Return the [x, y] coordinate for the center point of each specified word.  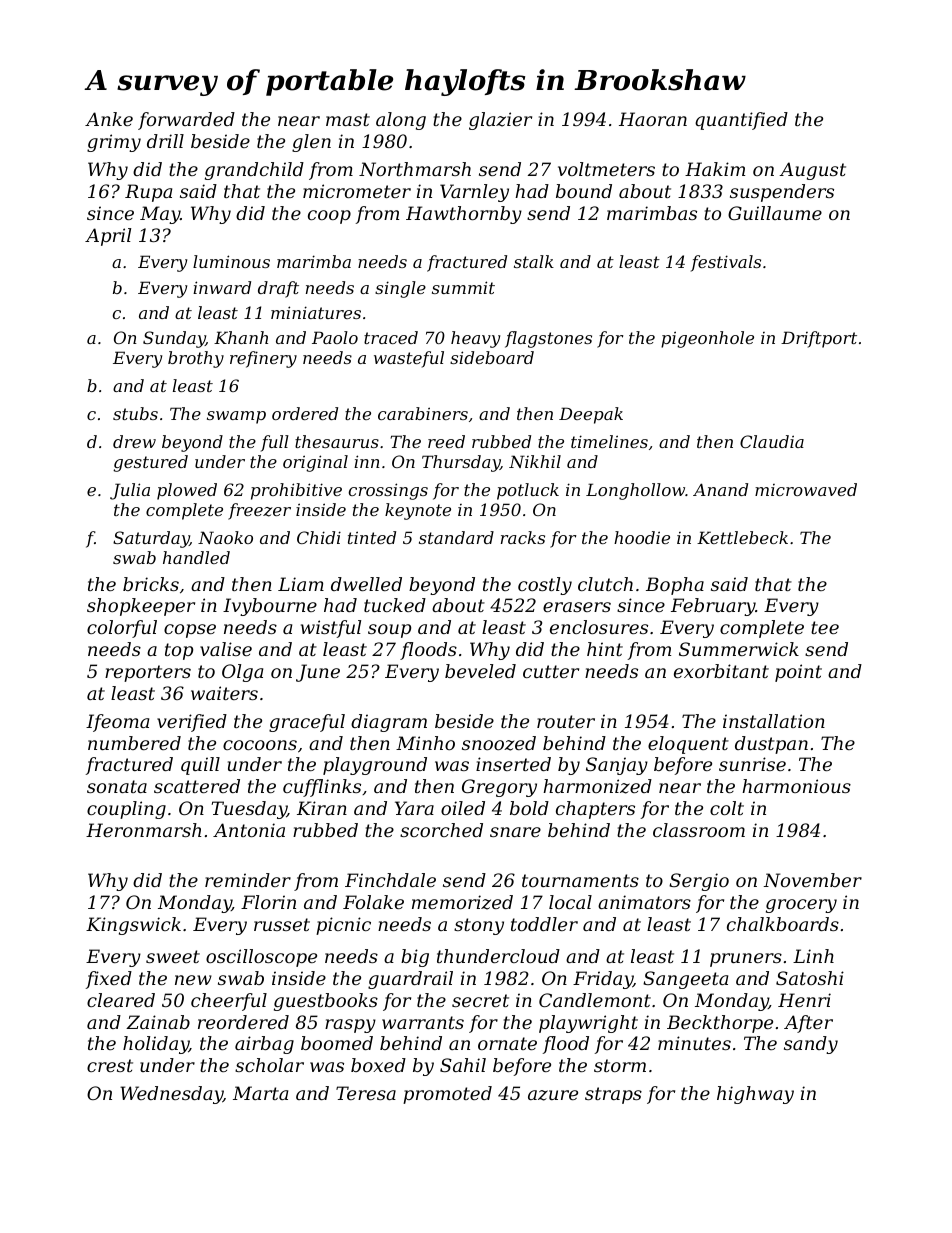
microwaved [806, 489]
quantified [741, 121]
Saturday [151, 539]
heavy [475, 339]
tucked [395, 605]
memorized [462, 902]
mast [348, 119]
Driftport [819, 339]
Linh [813, 956]
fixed [109, 980]
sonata [117, 786]
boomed [337, 1043]
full [275, 443]
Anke [109, 119]
